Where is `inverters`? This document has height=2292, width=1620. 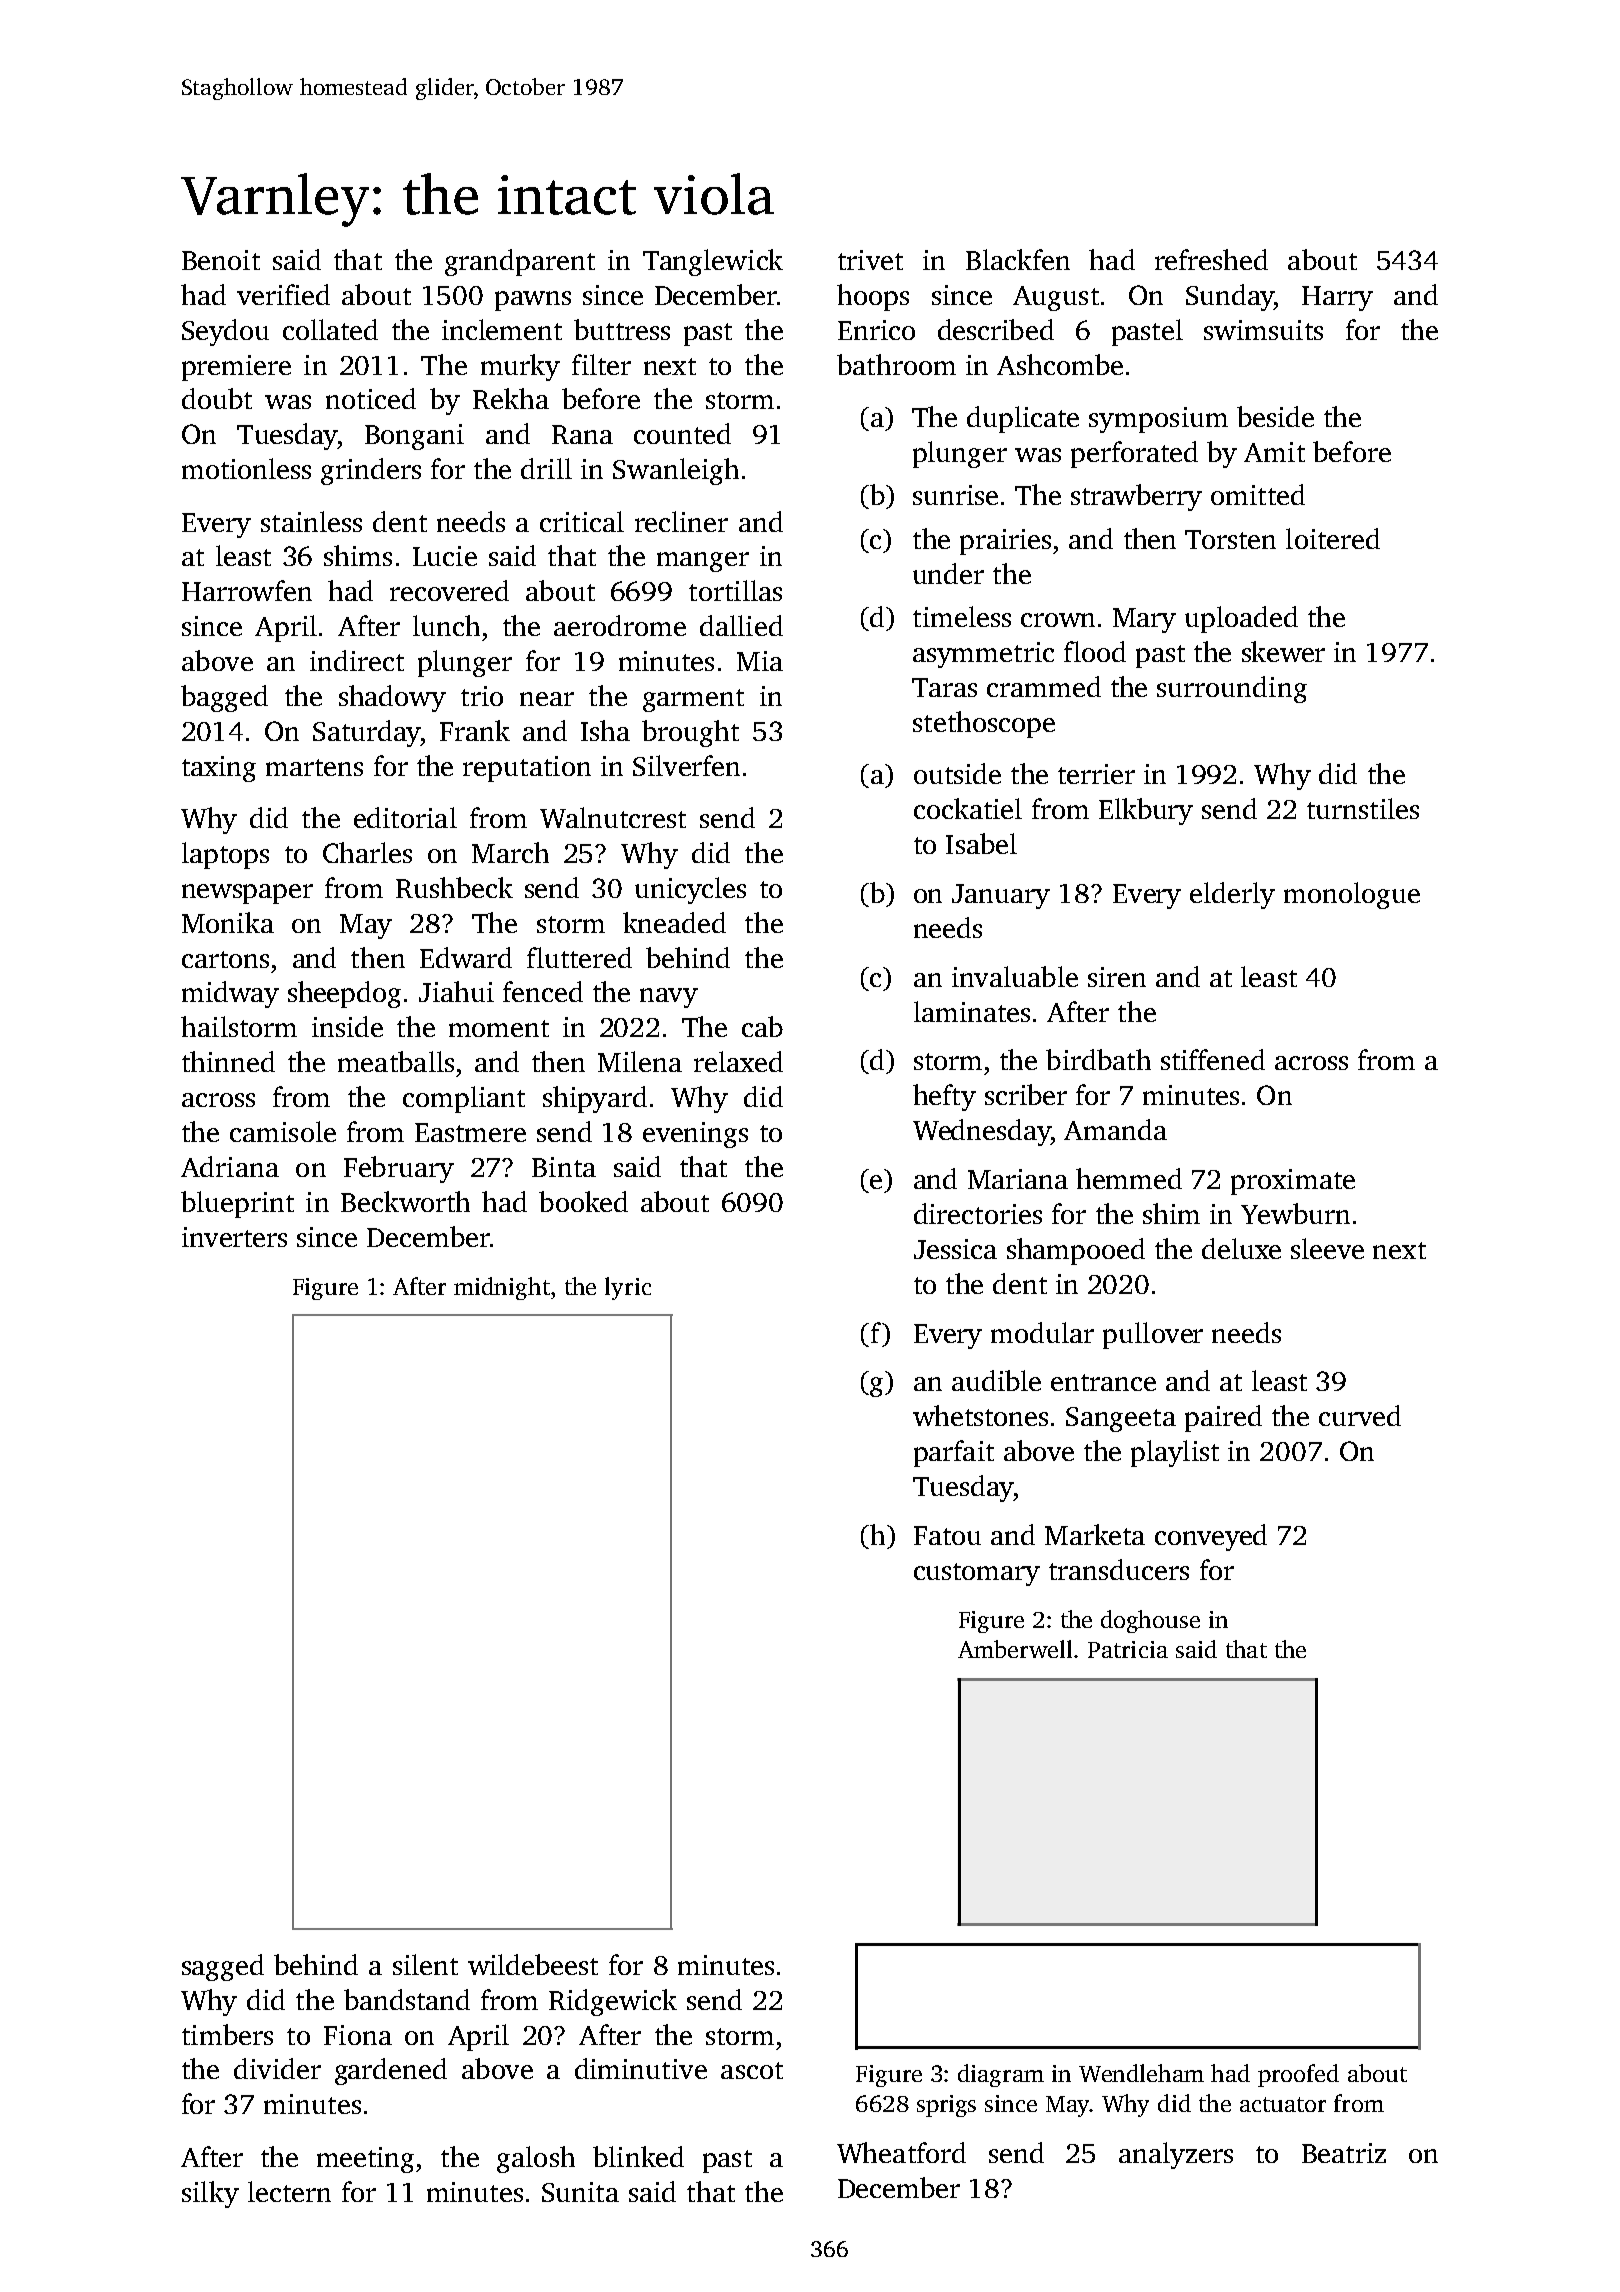
inverters is located at coordinates (234, 1237).
